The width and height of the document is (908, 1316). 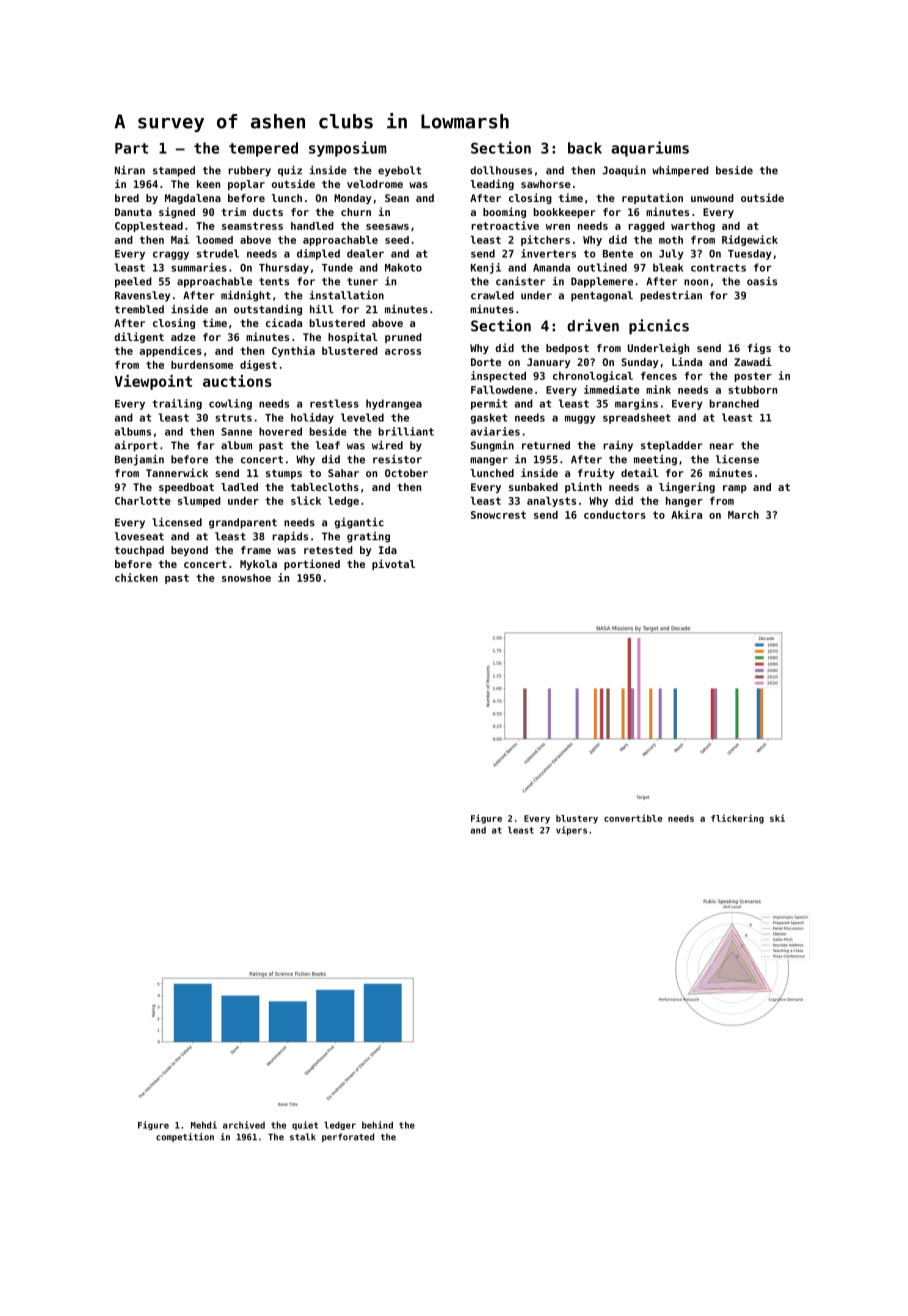 I want to click on convertible, so click(x=633, y=818).
